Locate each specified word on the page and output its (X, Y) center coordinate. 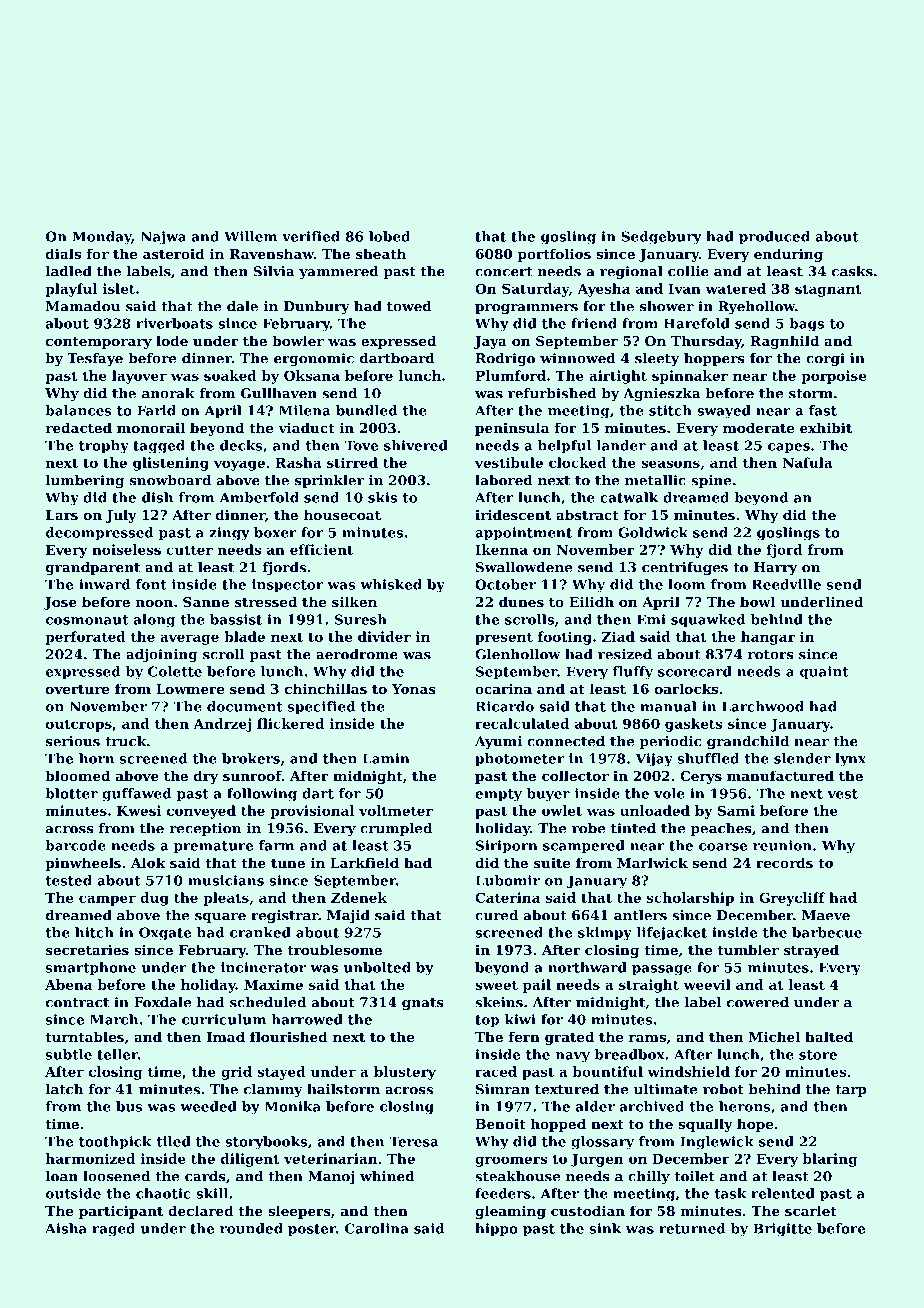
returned (692, 1228)
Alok (148, 862)
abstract (587, 514)
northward (587, 967)
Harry (775, 568)
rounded (251, 1228)
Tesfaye (95, 359)
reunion (782, 845)
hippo (496, 1230)
